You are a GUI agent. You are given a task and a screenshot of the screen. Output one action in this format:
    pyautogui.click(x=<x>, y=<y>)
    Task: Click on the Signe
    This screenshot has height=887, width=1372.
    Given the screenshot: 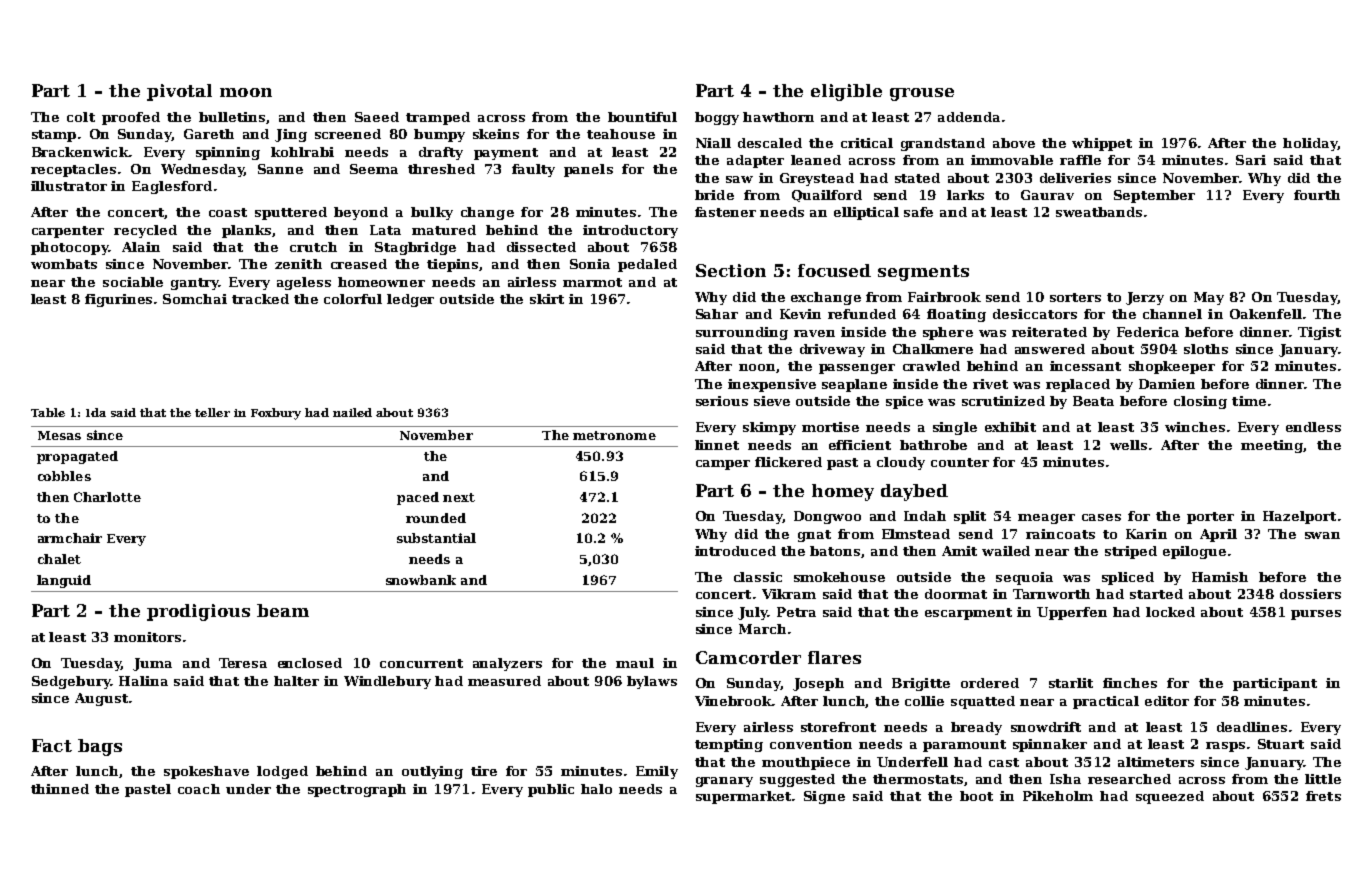 What is the action you would take?
    pyautogui.click(x=824, y=797)
